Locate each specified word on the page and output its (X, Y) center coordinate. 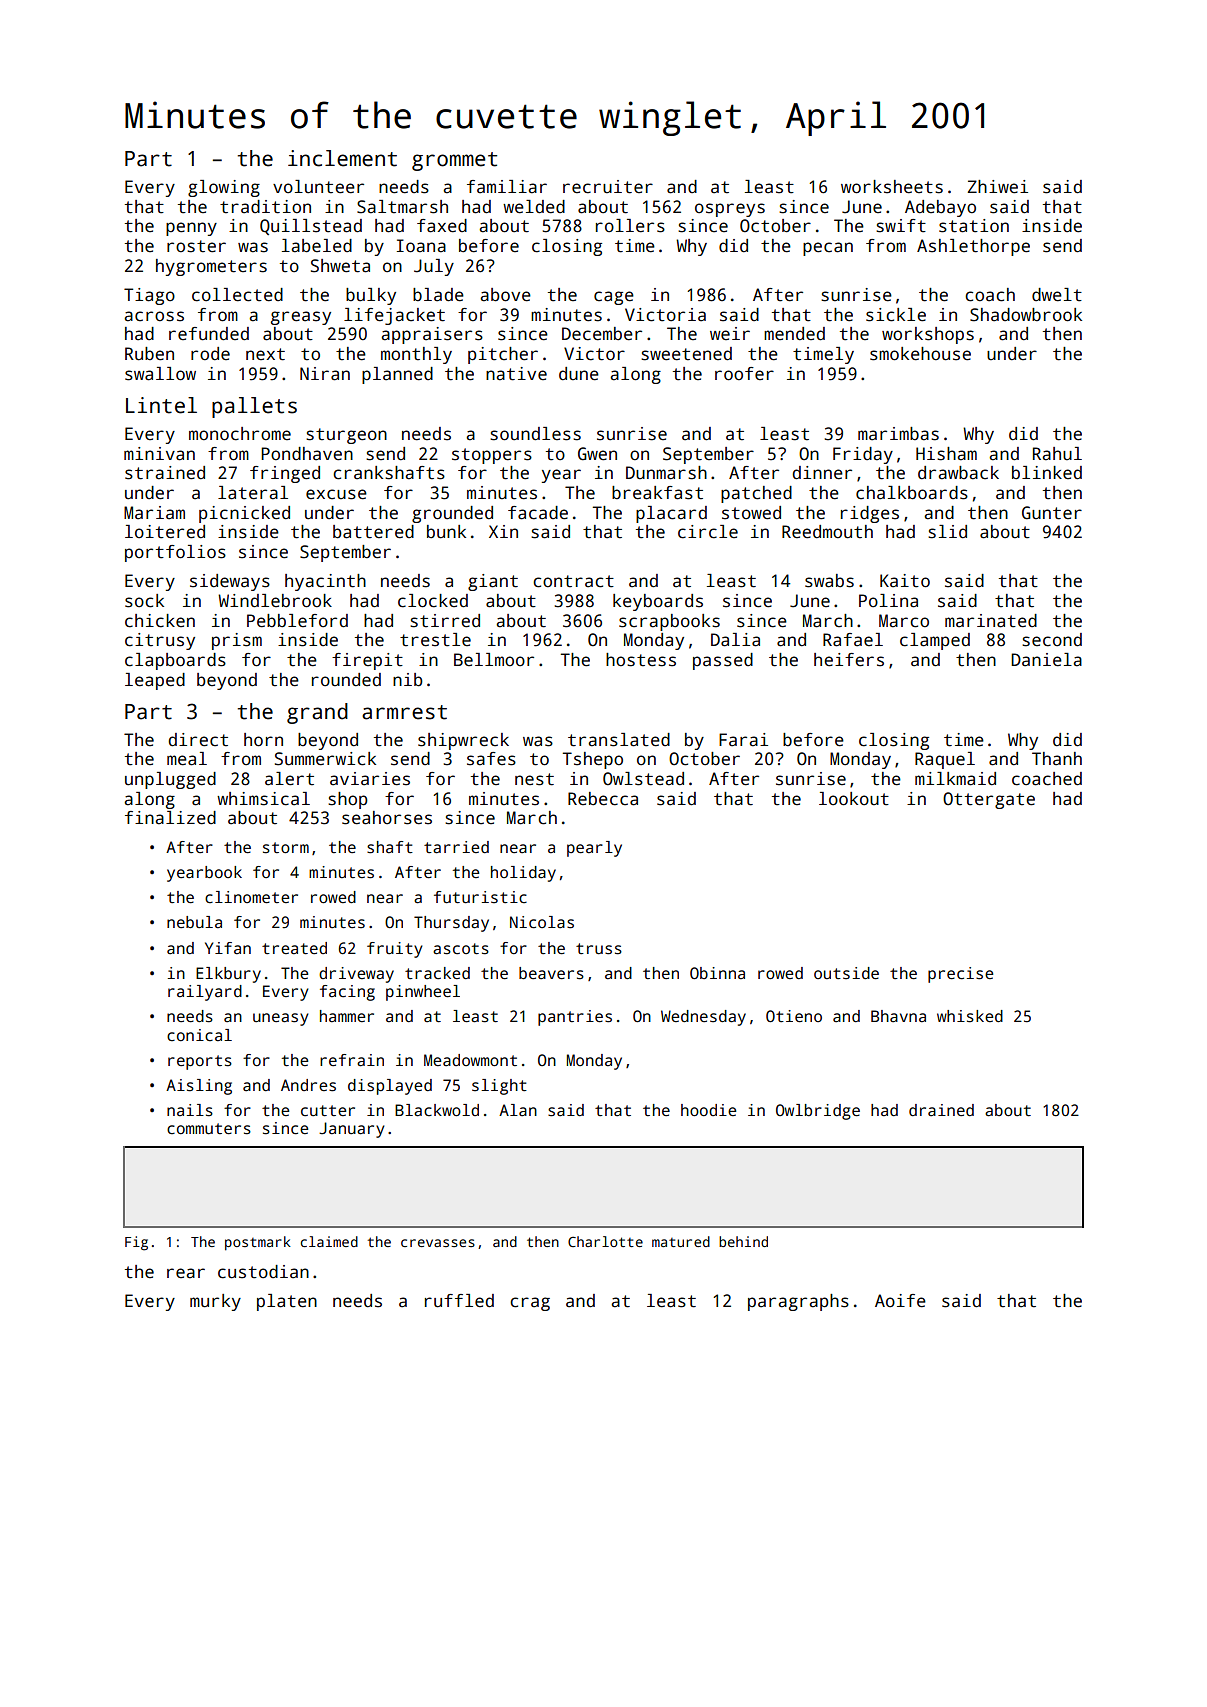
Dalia (735, 640)
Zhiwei (998, 187)
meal (187, 759)
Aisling (199, 1087)
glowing (224, 188)
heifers (849, 660)
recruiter (608, 187)
